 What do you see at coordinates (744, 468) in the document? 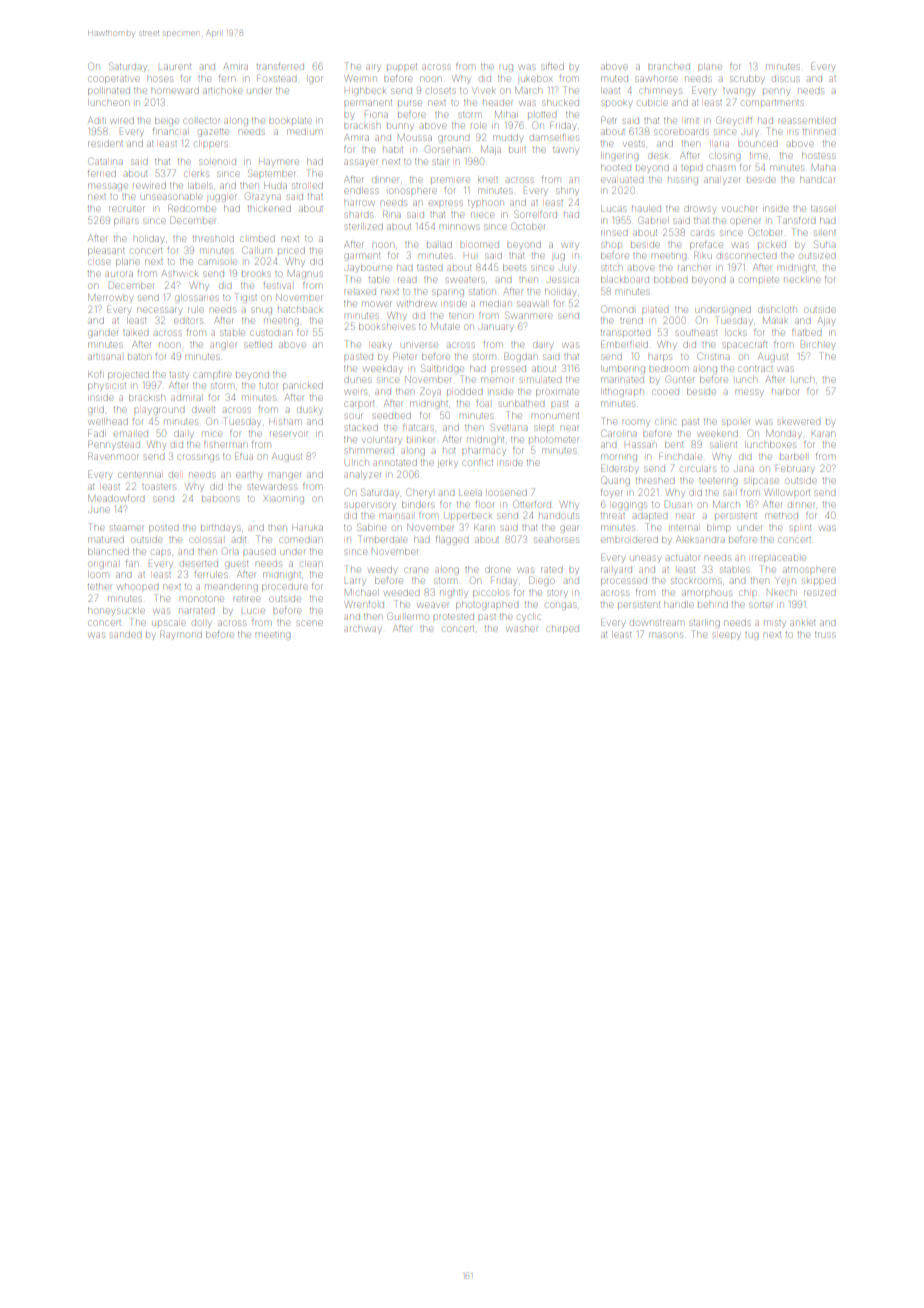
I see `Jana` at bounding box center [744, 468].
